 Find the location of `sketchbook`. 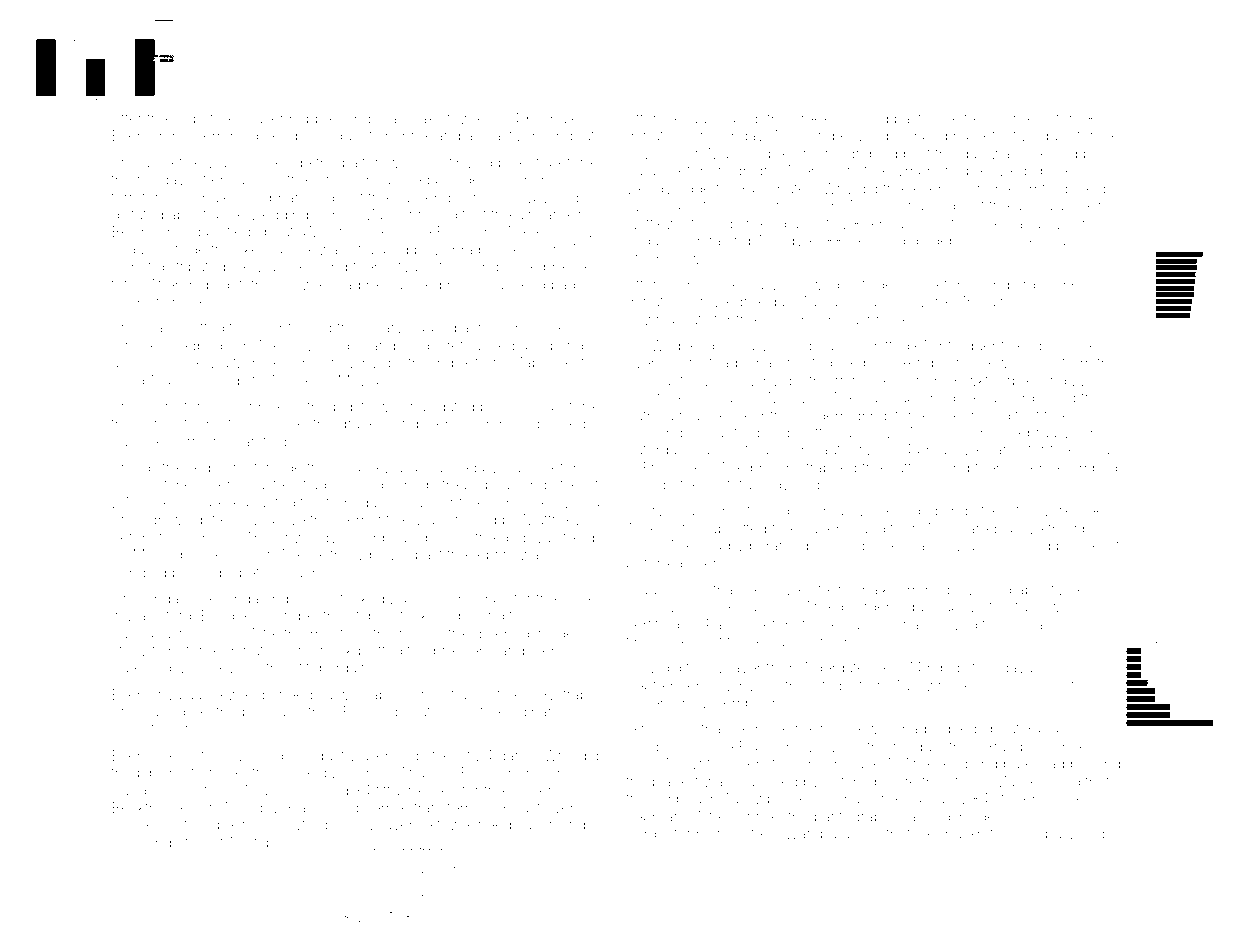

sketchbook is located at coordinates (275, 249).
